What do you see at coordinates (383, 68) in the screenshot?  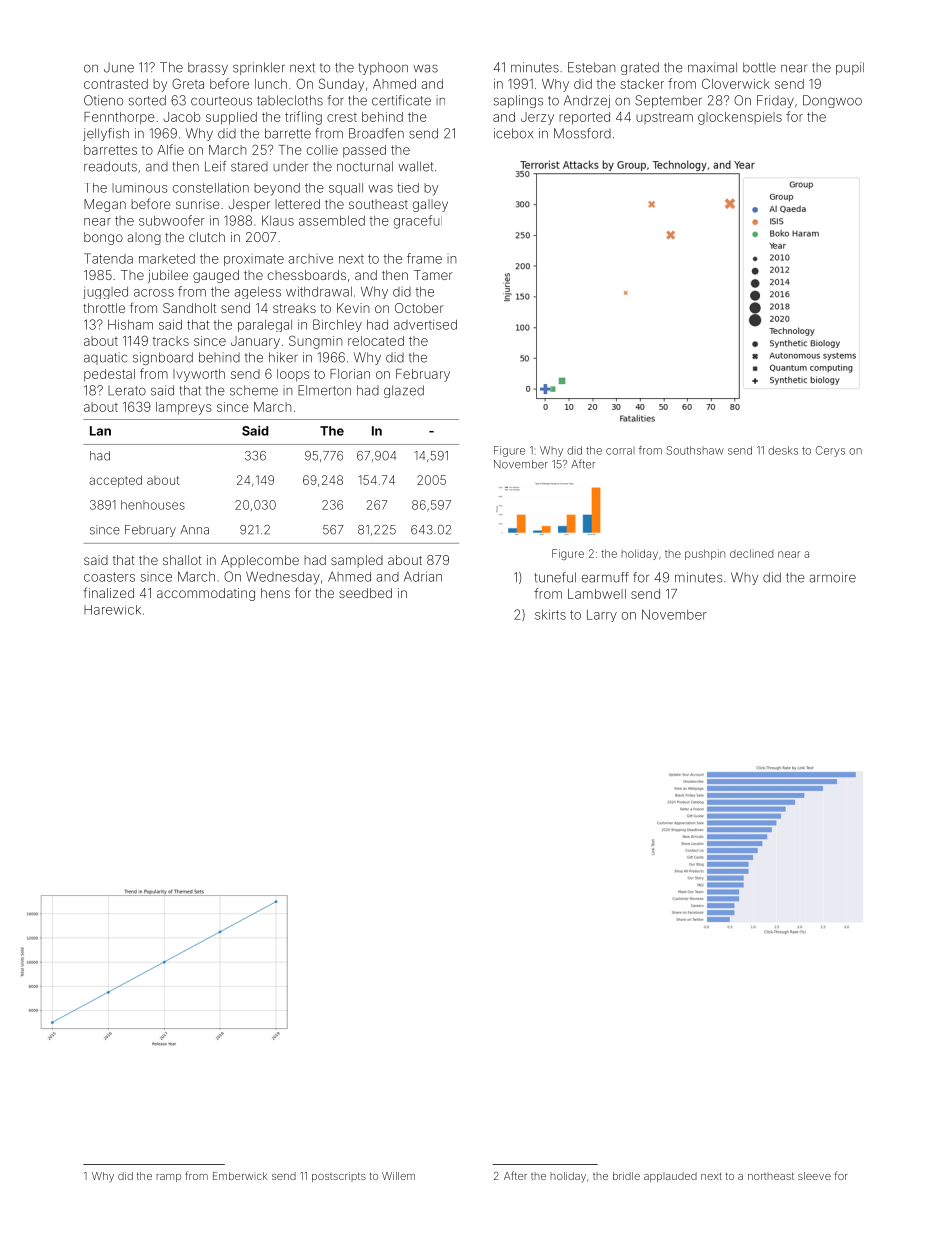 I see `typhoon` at bounding box center [383, 68].
